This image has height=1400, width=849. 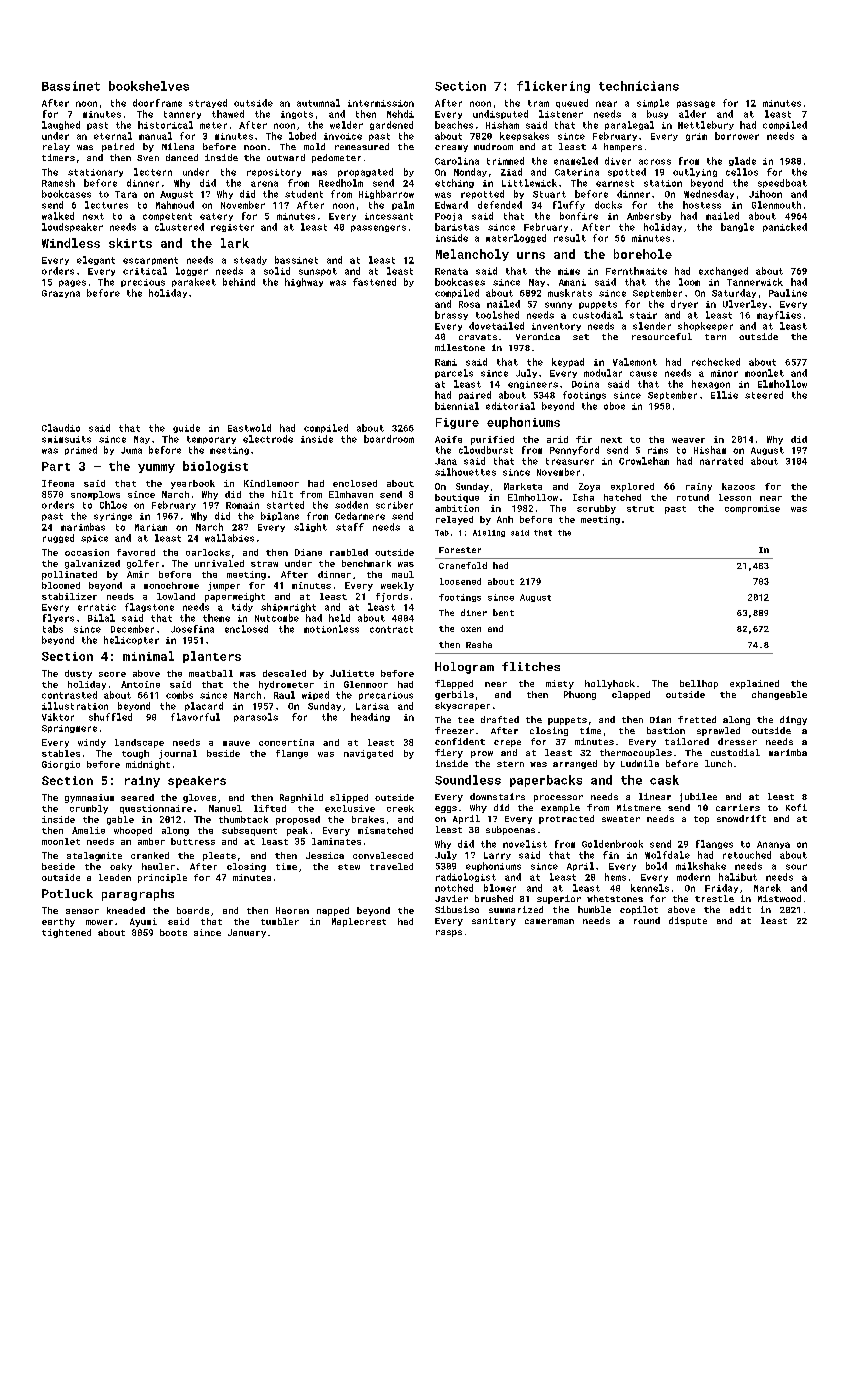 I want to click on passage, so click(x=696, y=104).
